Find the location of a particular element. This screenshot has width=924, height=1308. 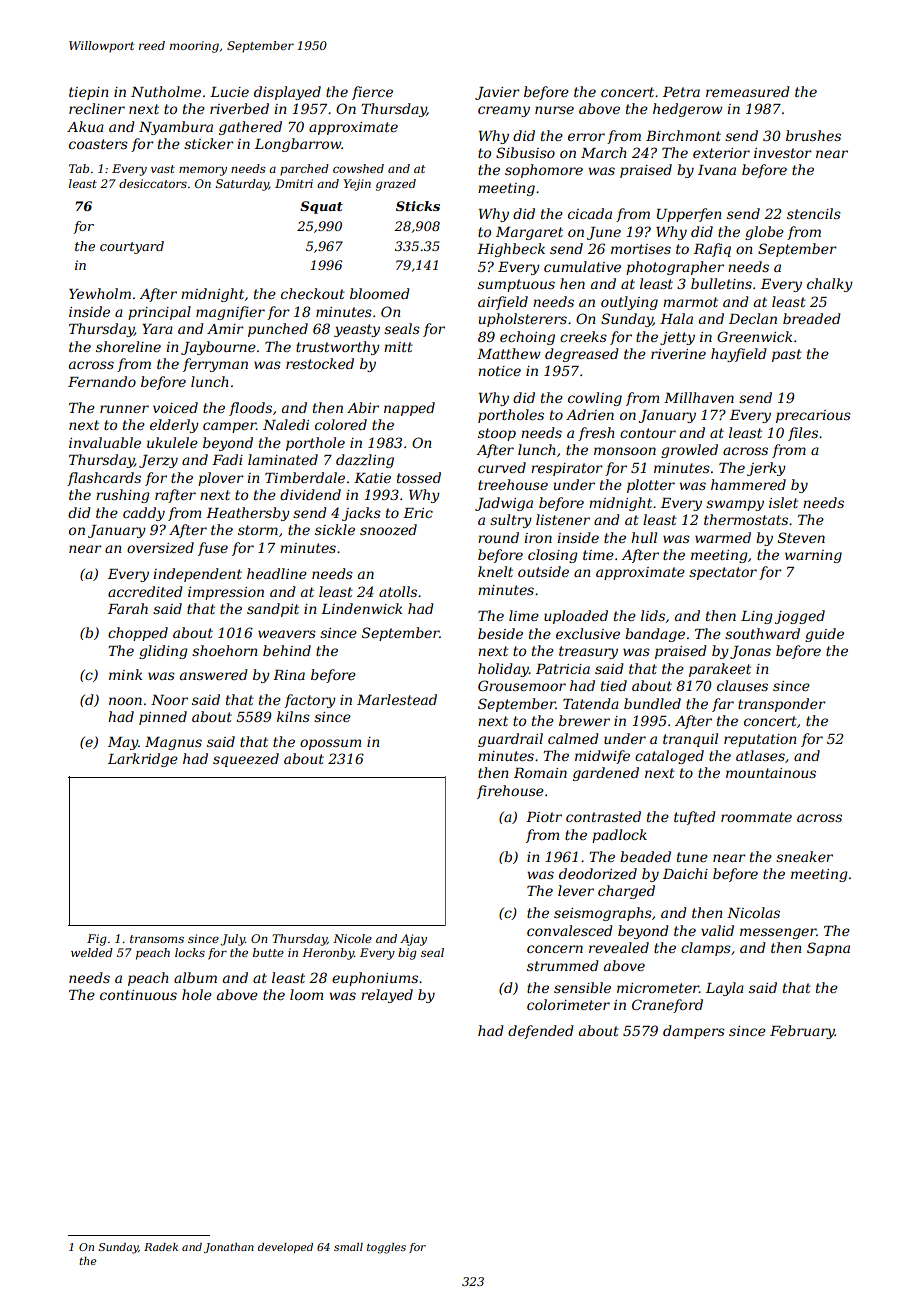

developed is located at coordinates (285, 1248).
